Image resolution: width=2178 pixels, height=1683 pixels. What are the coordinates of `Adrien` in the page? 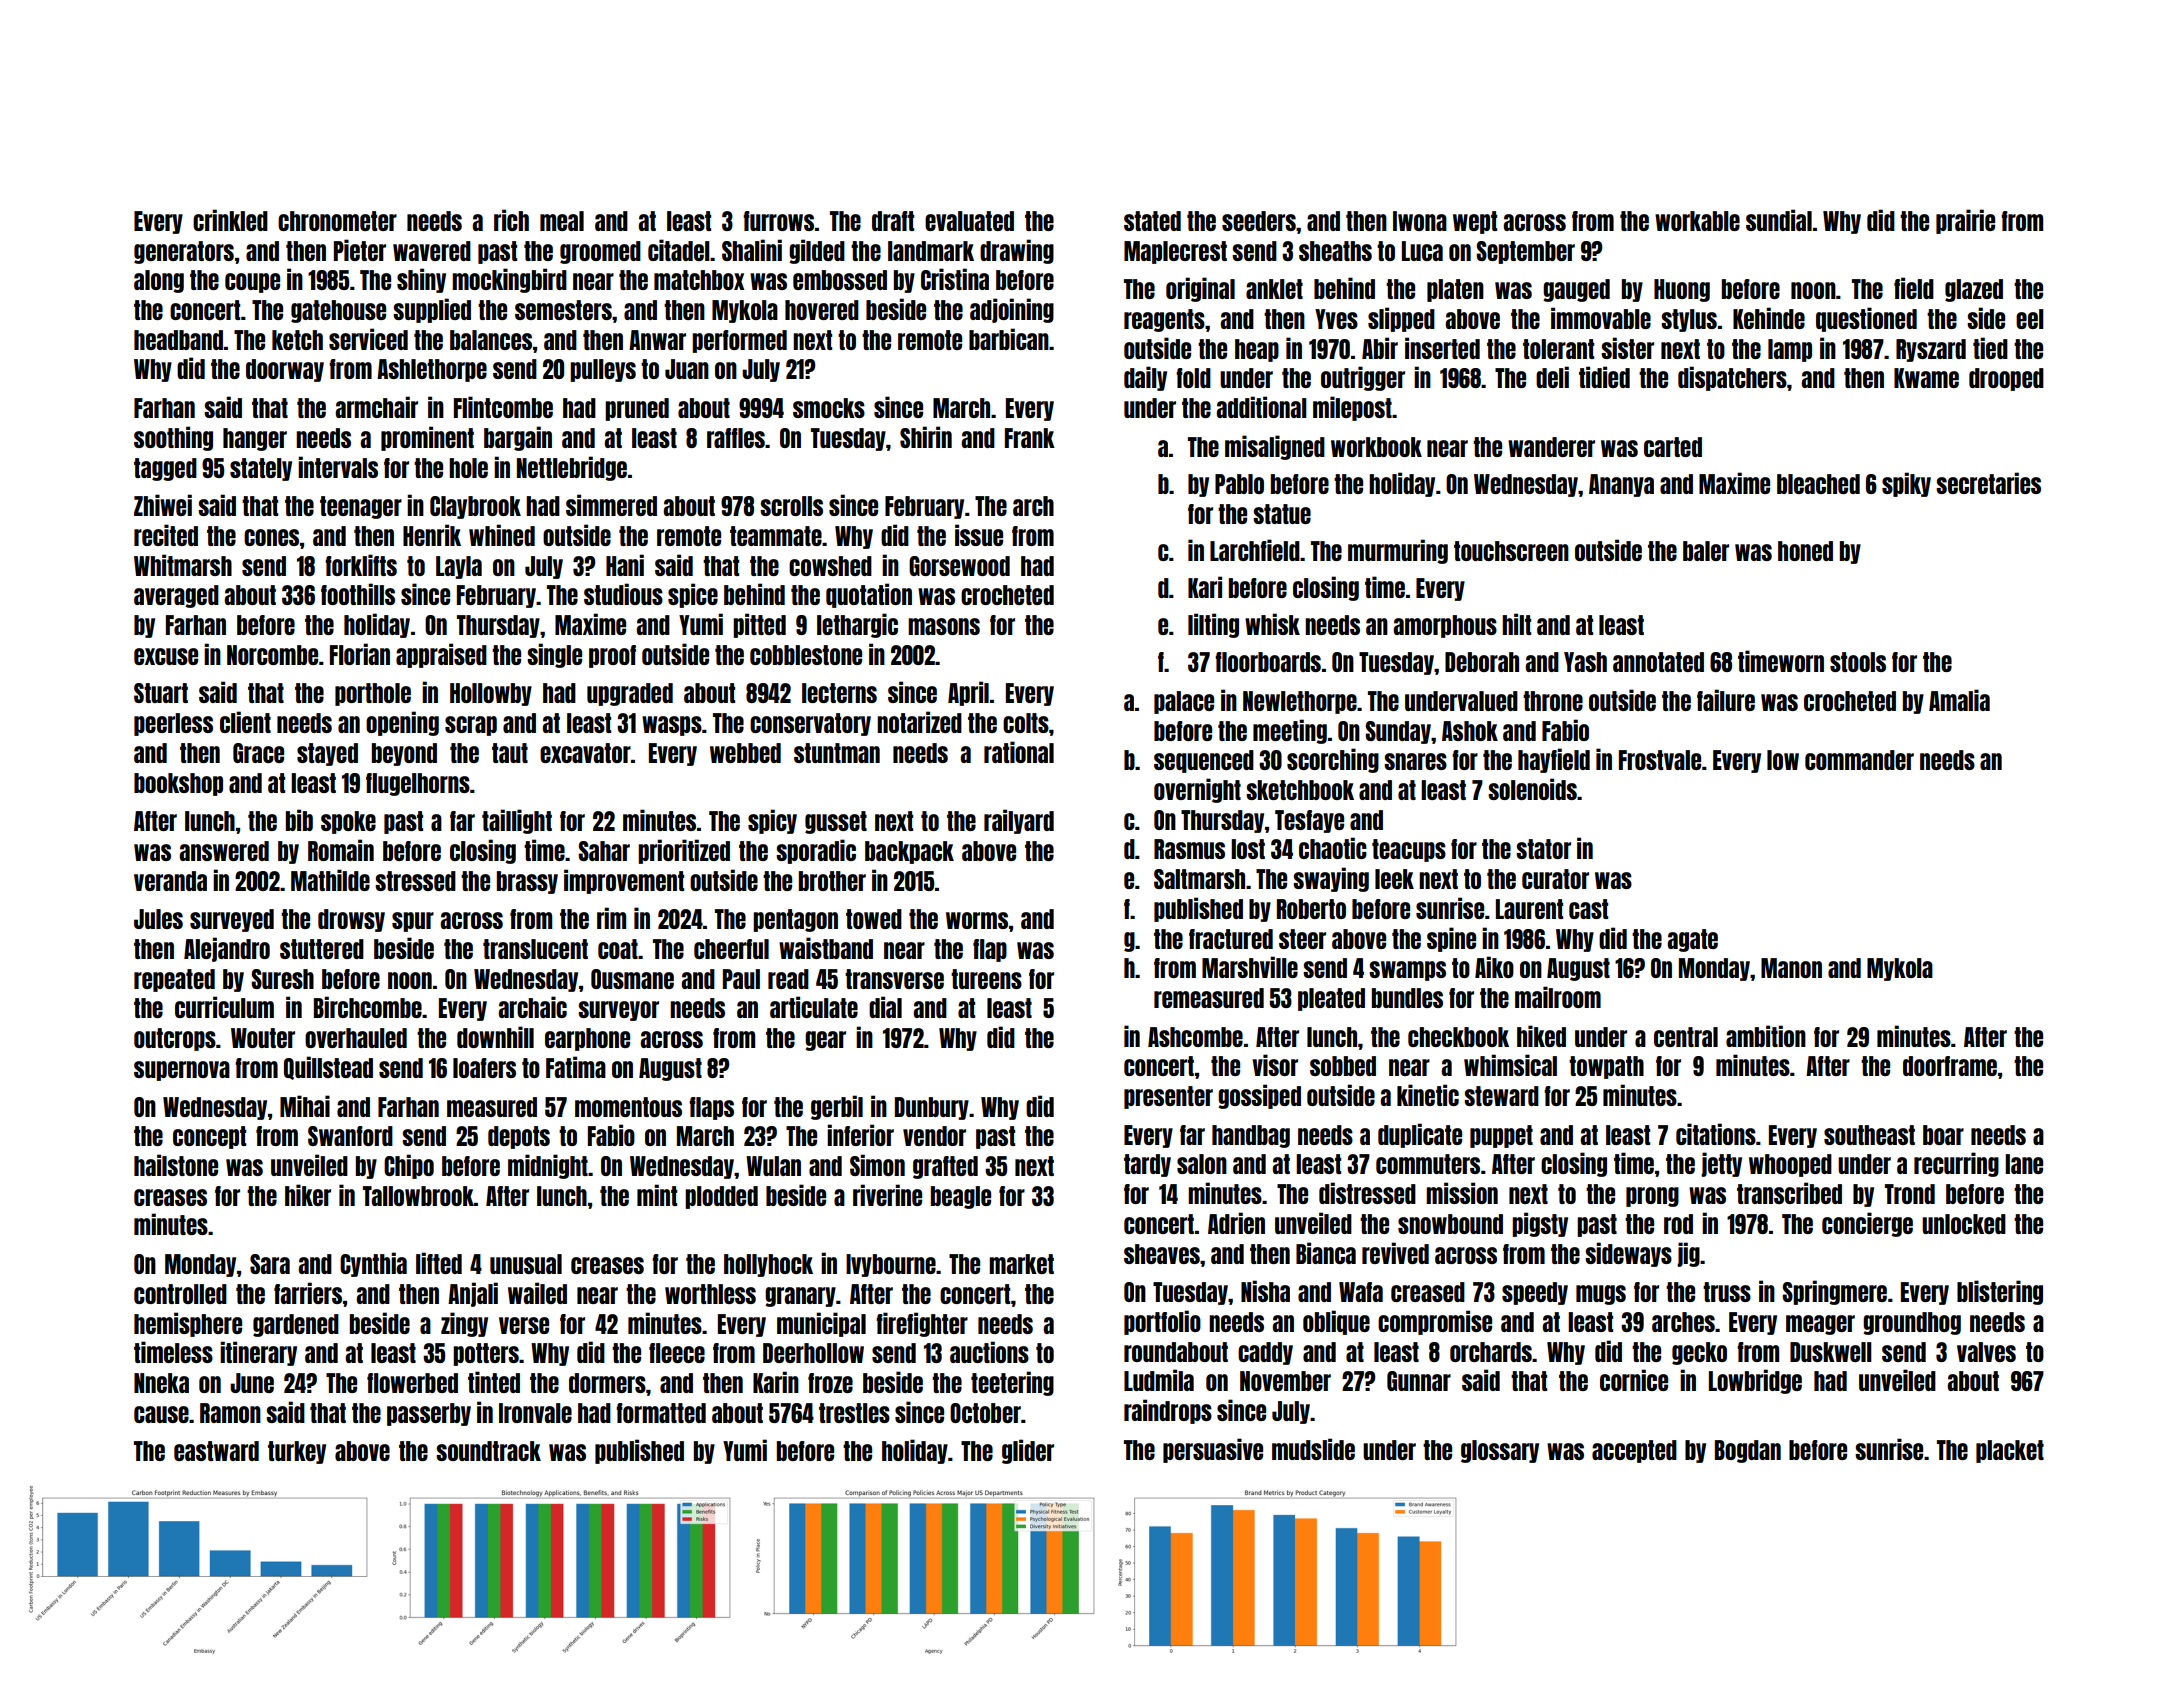 It's located at (1236, 1223).
